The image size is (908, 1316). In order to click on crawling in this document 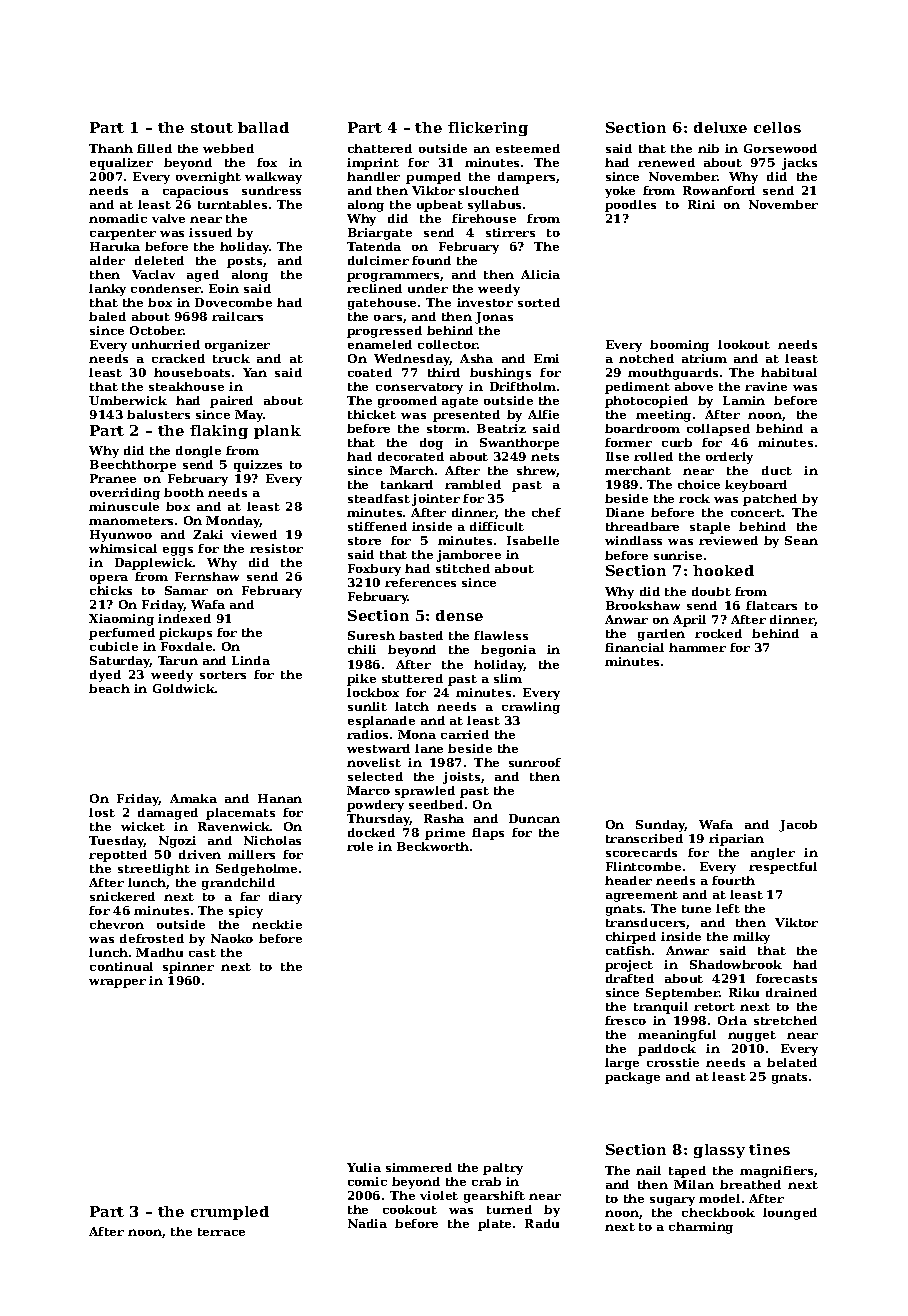, I will do `click(531, 708)`.
